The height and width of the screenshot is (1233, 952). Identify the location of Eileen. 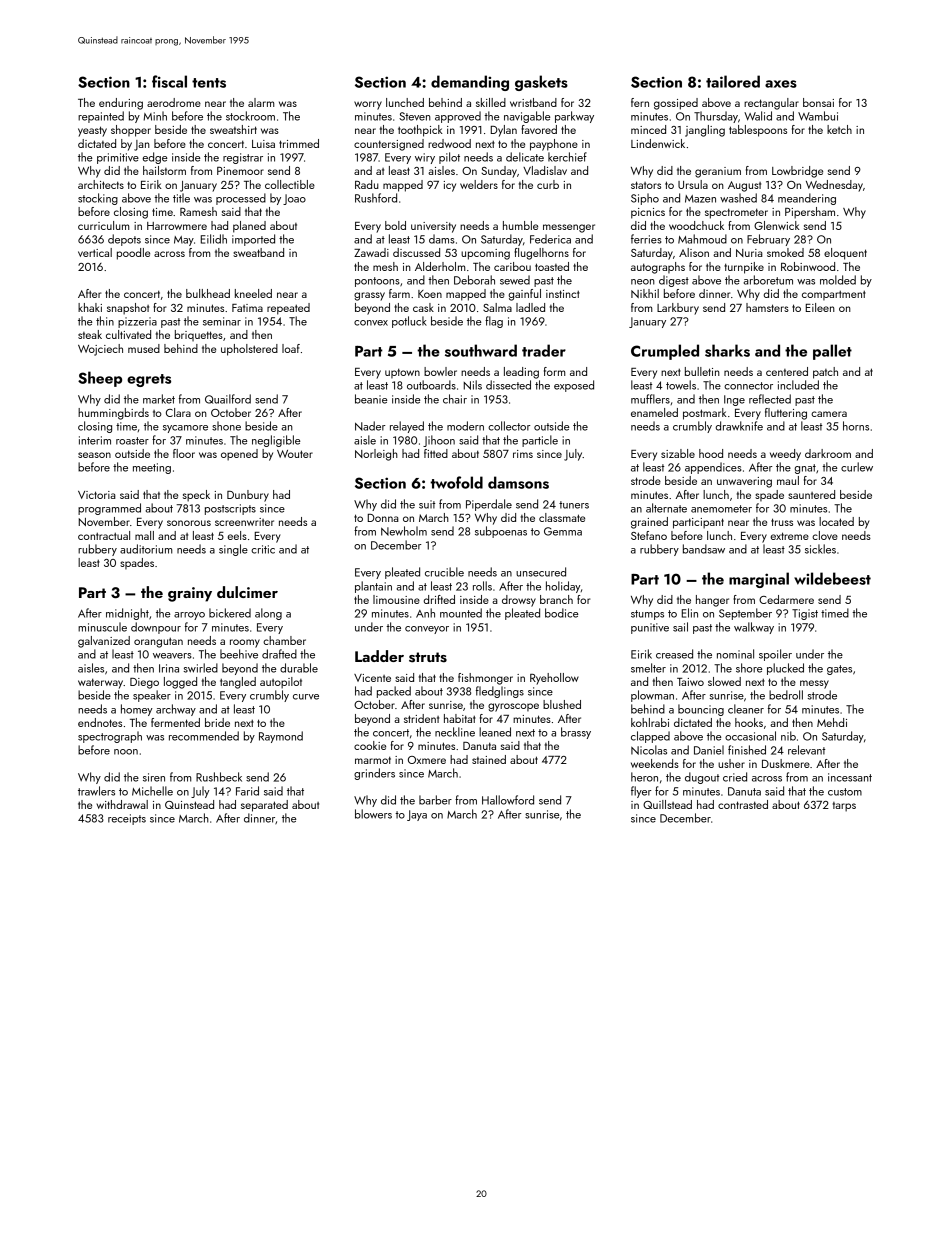
(820, 307).
